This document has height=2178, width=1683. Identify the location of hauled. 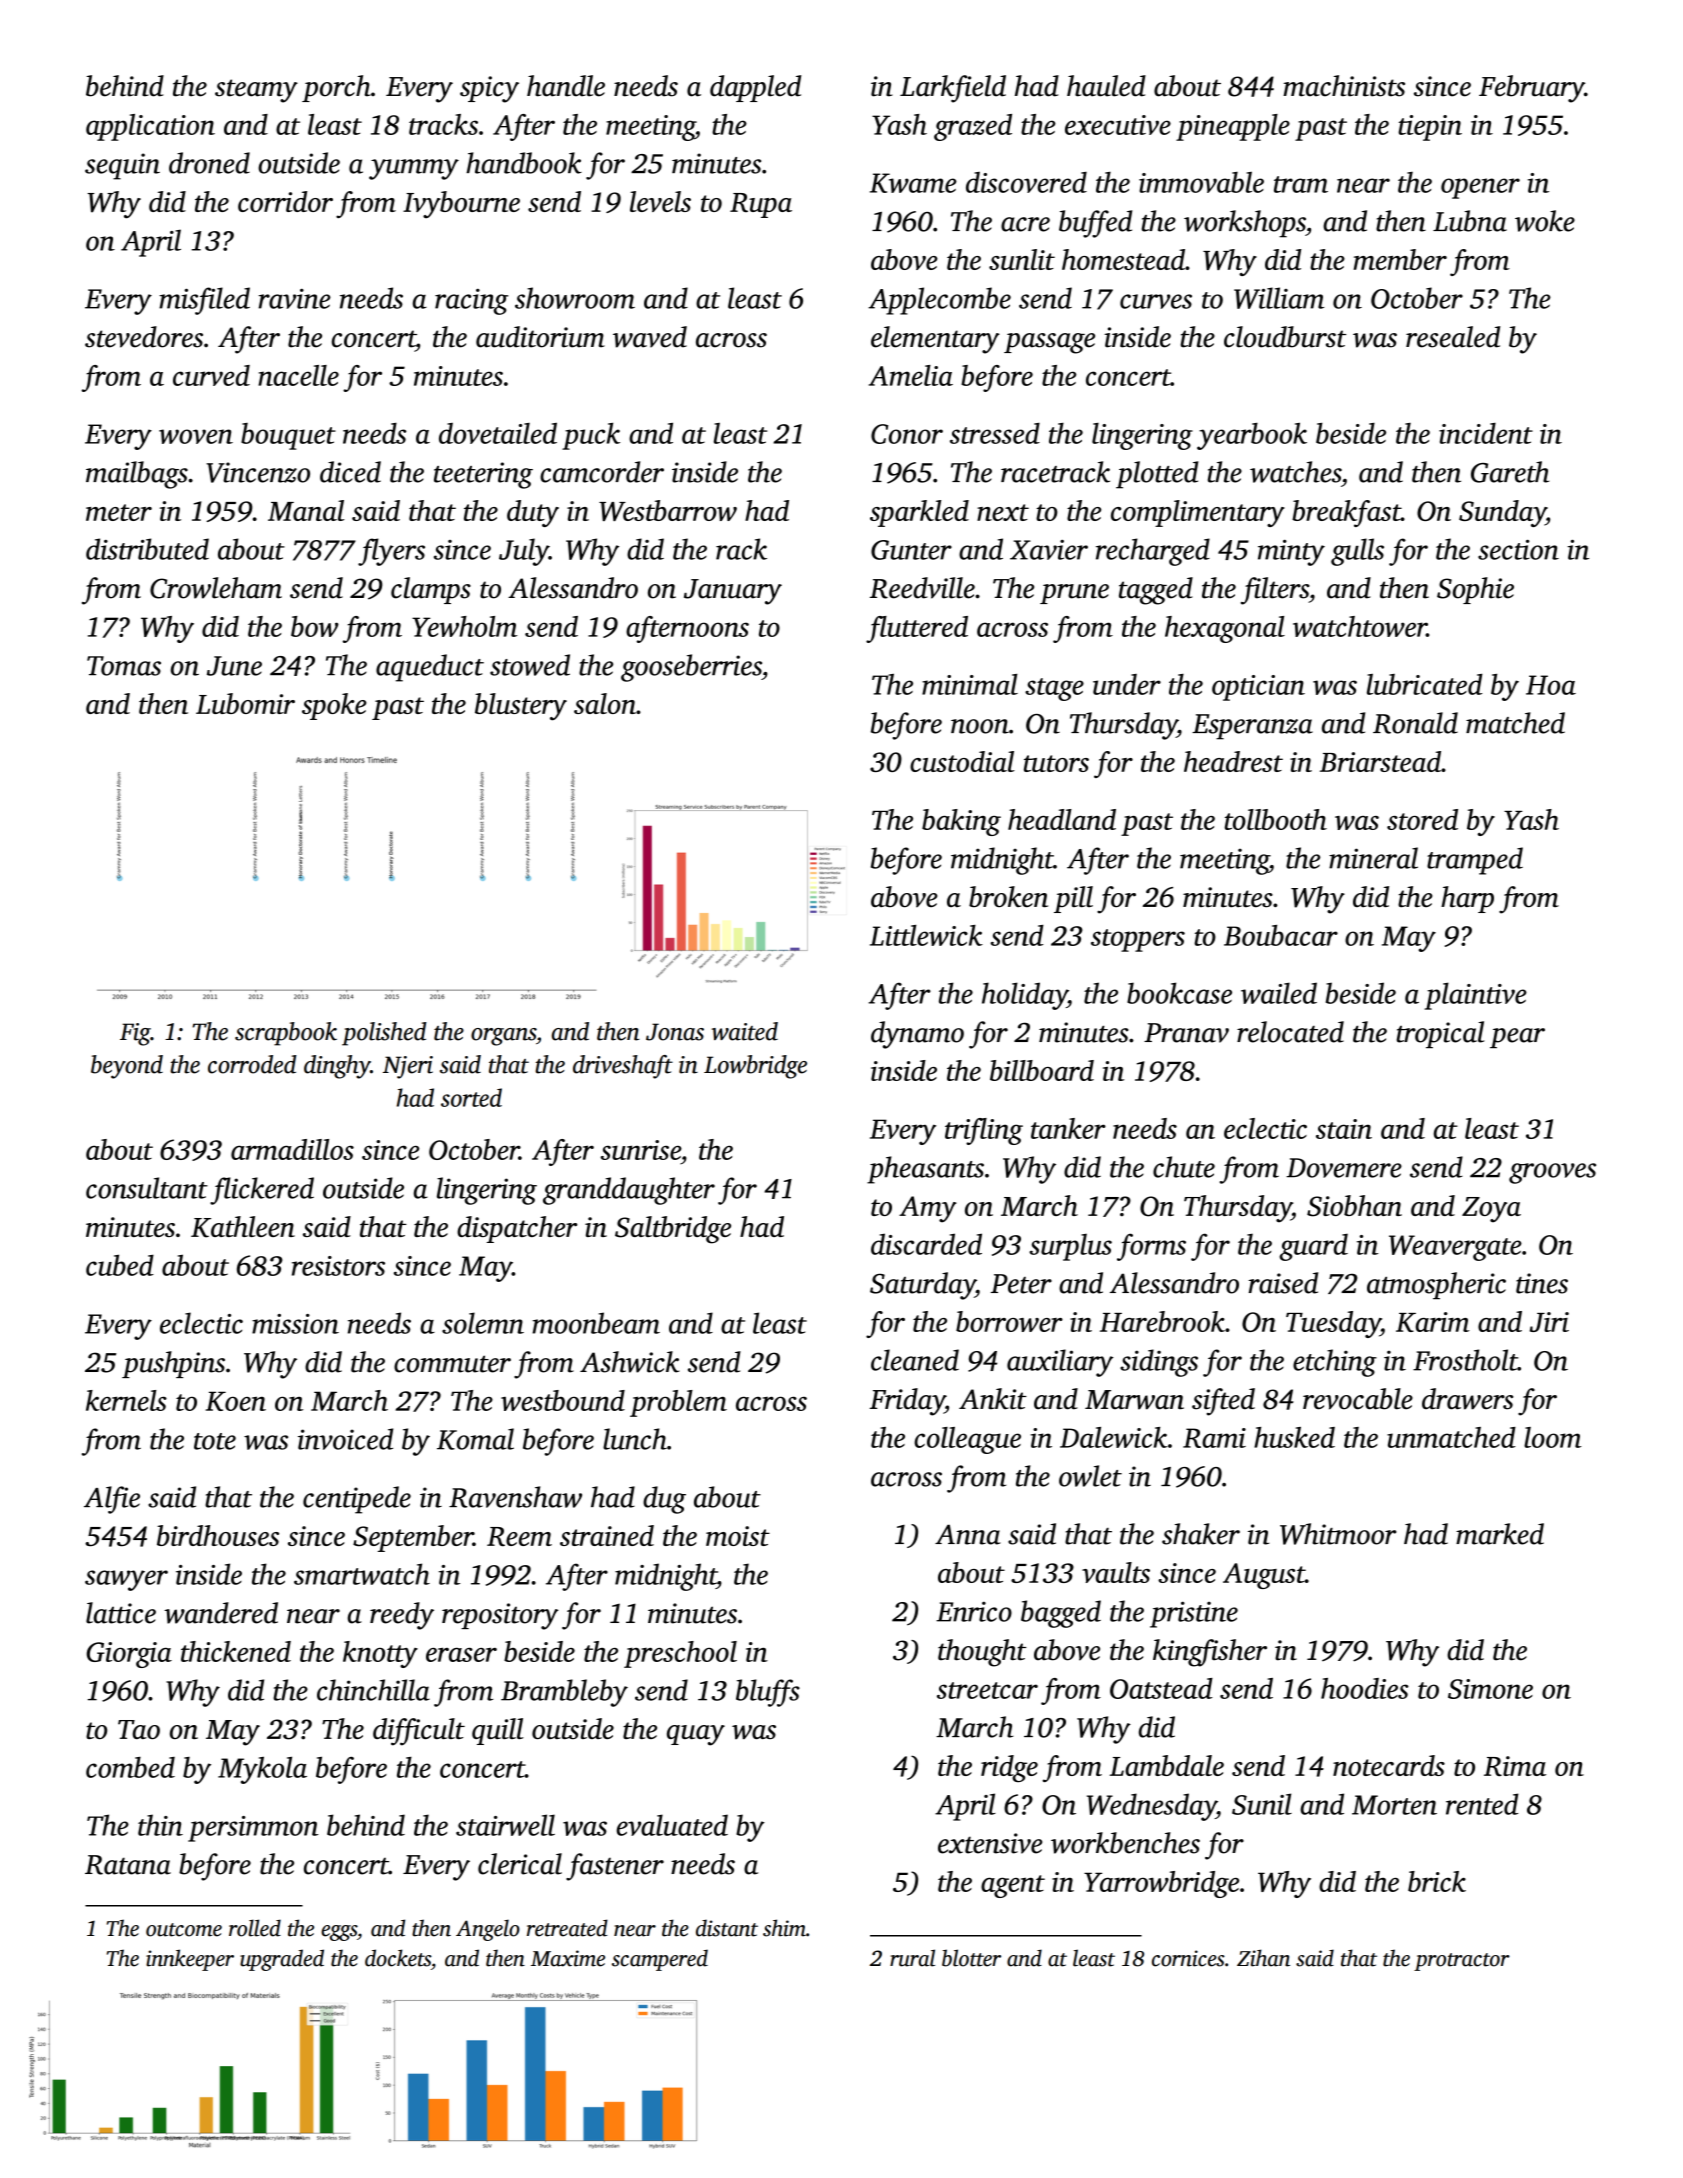
(1106, 86).
